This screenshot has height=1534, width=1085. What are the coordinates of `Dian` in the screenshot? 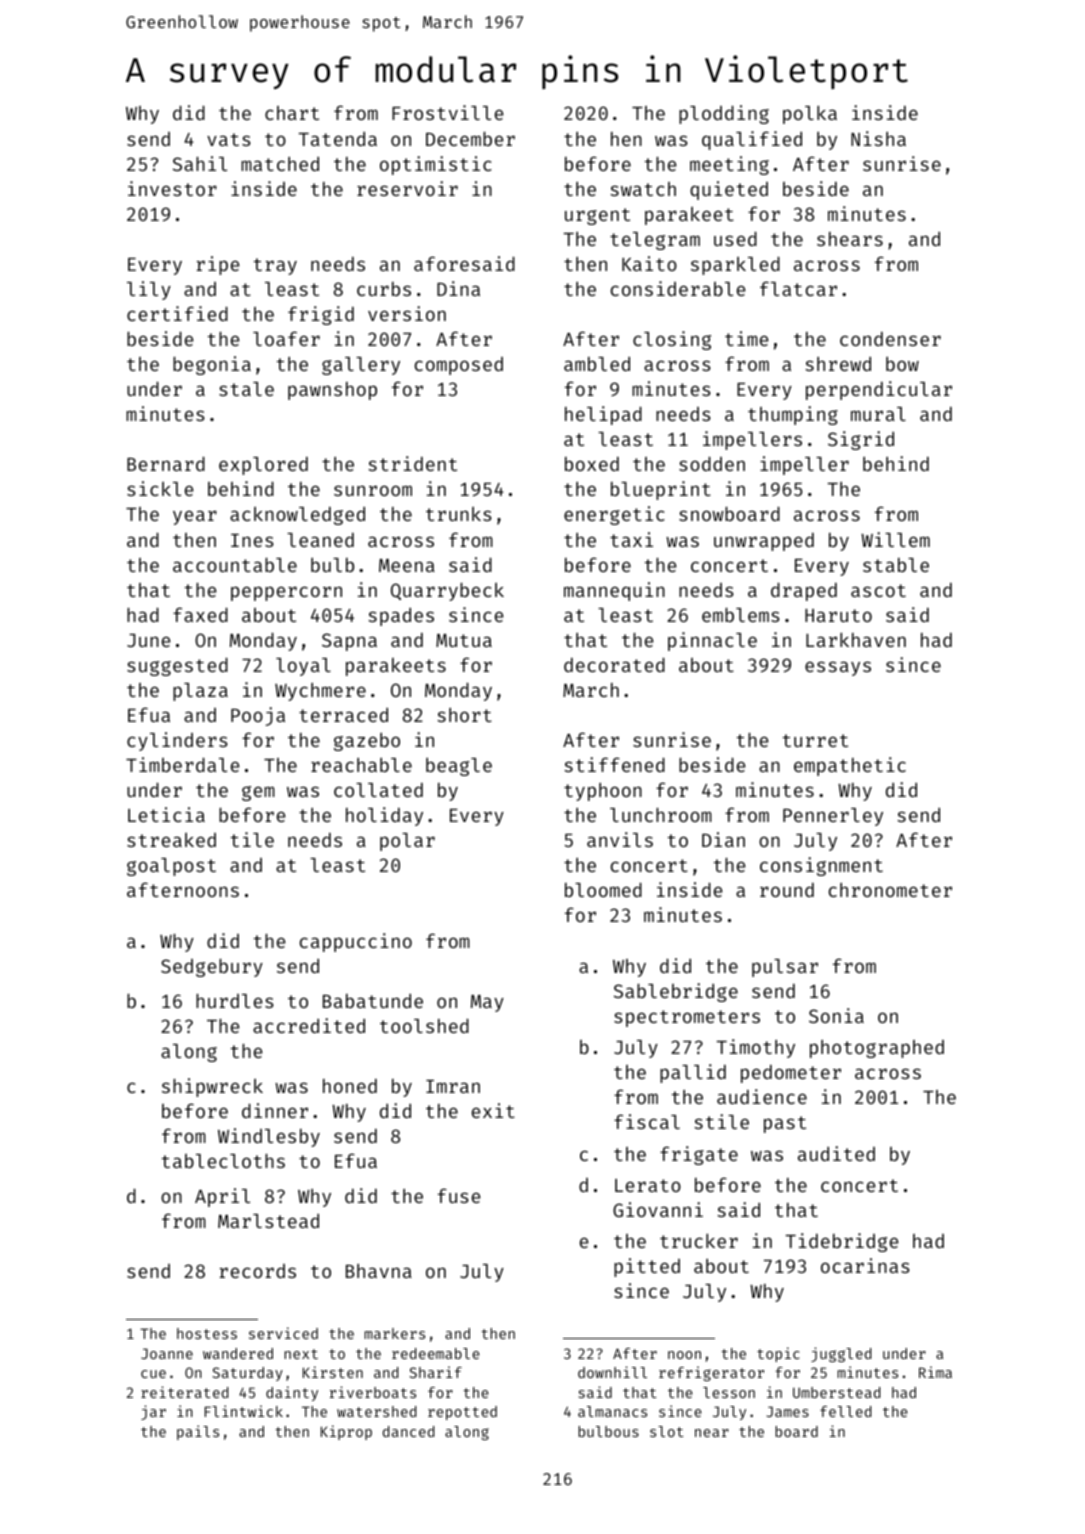 It's located at (723, 839).
